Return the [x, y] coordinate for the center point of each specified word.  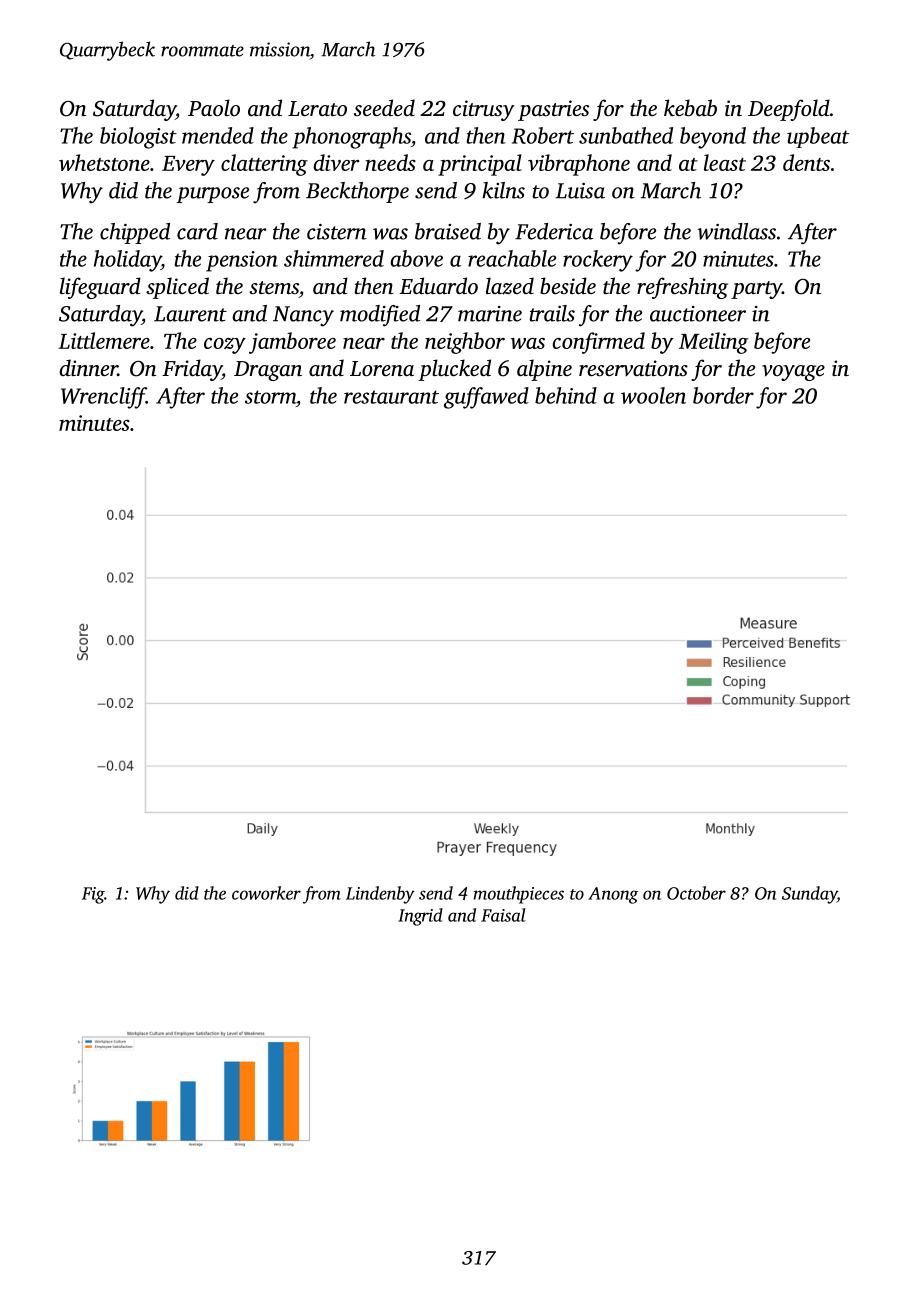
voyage [793, 373]
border [723, 395]
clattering [264, 165]
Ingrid [420, 917]
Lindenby [380, 895]
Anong [613, 895]
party [756, 290]
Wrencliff [103, 398]
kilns [503, 190]
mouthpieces [519, 895]
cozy [225, 346]
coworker [266, 893]
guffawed [486, 398]
